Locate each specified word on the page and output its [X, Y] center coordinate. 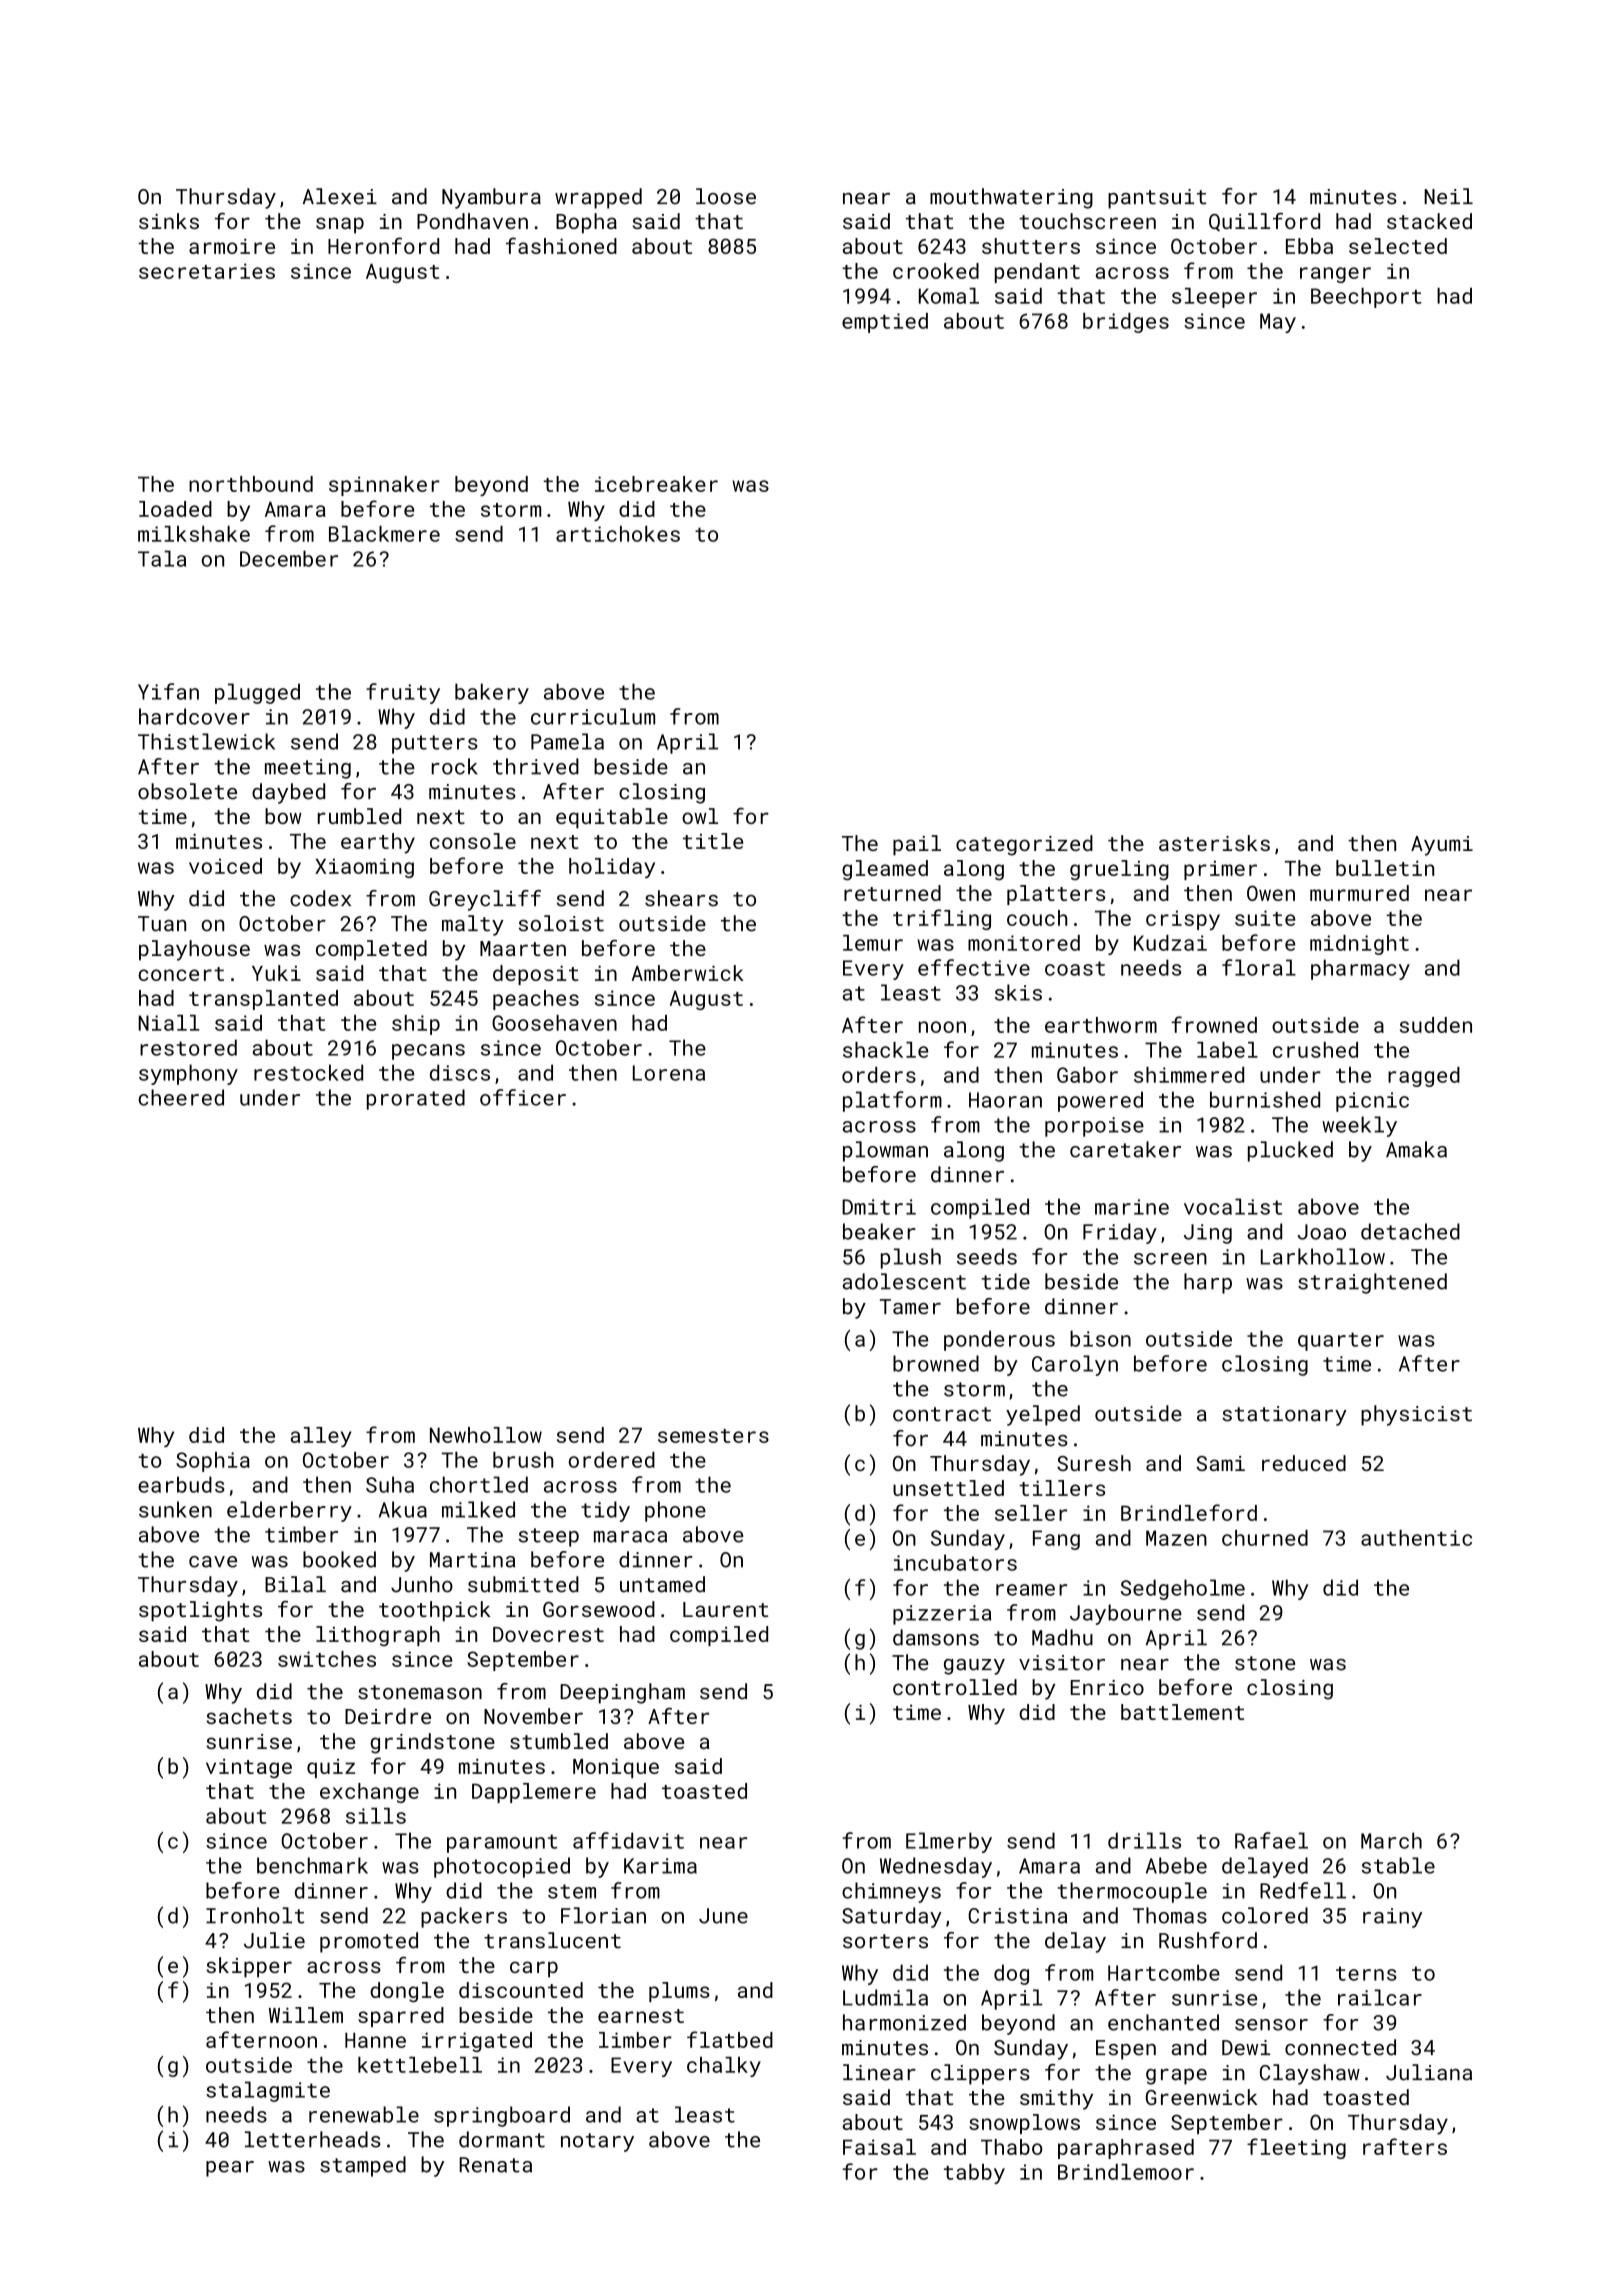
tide [1005, 1281]
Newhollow [486, 1435]
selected [1398, 246]
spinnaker [384, 486]
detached [1410, 1231]
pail [917, 845]
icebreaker [656, 484]
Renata [495, 2165]
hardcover [194, 716]
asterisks [1214, 843]
